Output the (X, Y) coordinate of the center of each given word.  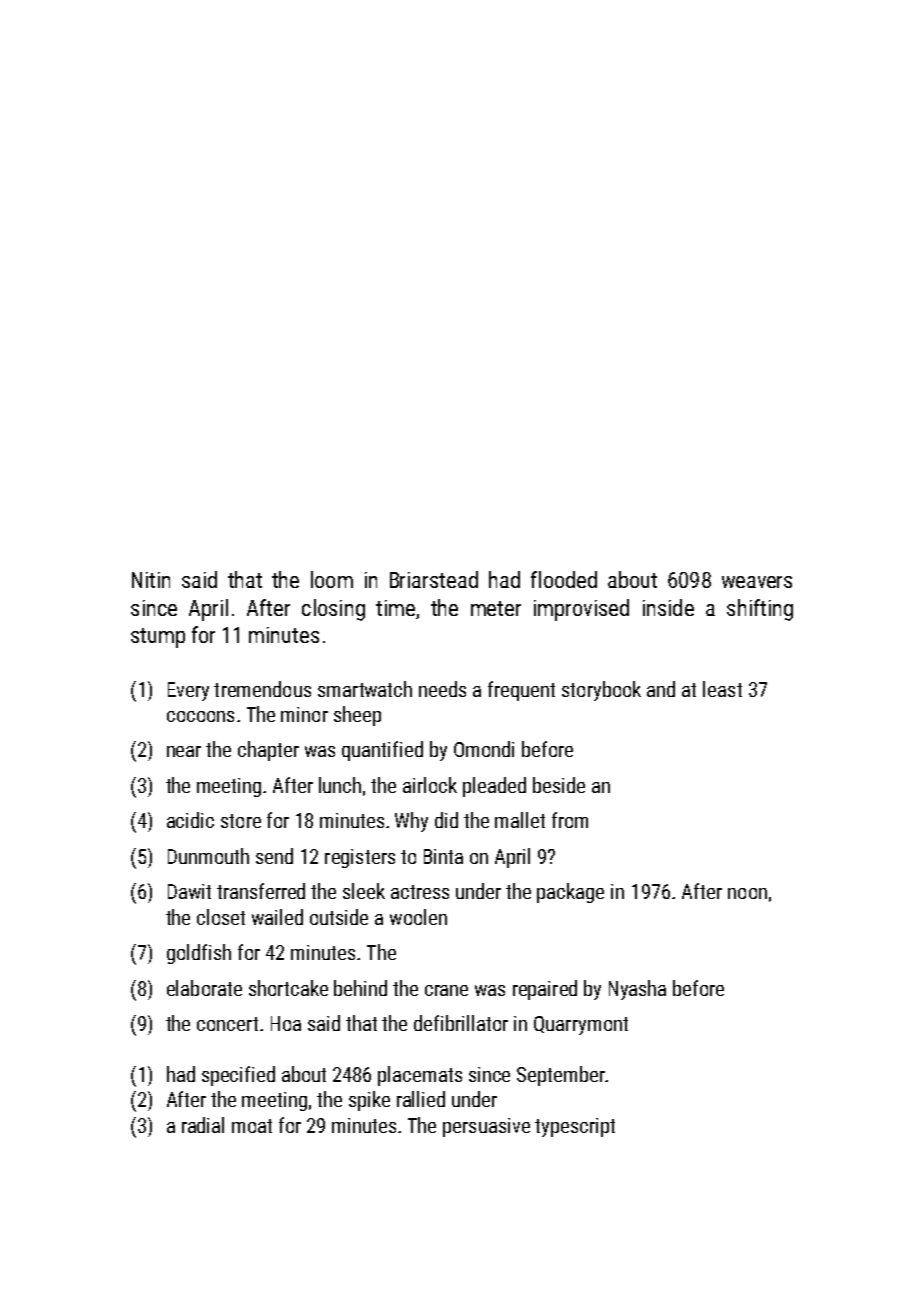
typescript (575, 1127)
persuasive (486, 1127)
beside (559, 785)
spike (369, 1101)
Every (188, 691)
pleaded (494, 787)
